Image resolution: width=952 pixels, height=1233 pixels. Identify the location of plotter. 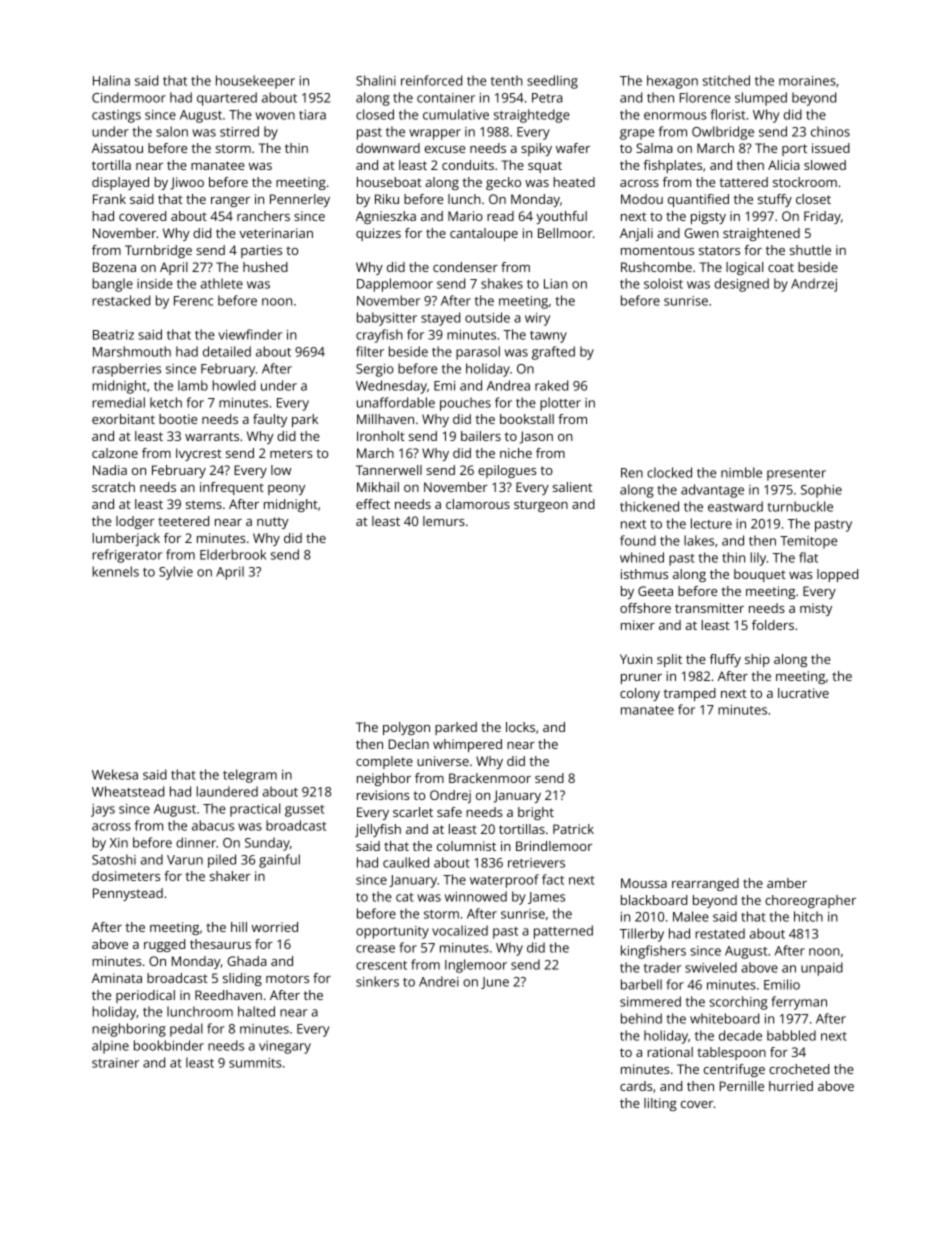
(560, 404).
